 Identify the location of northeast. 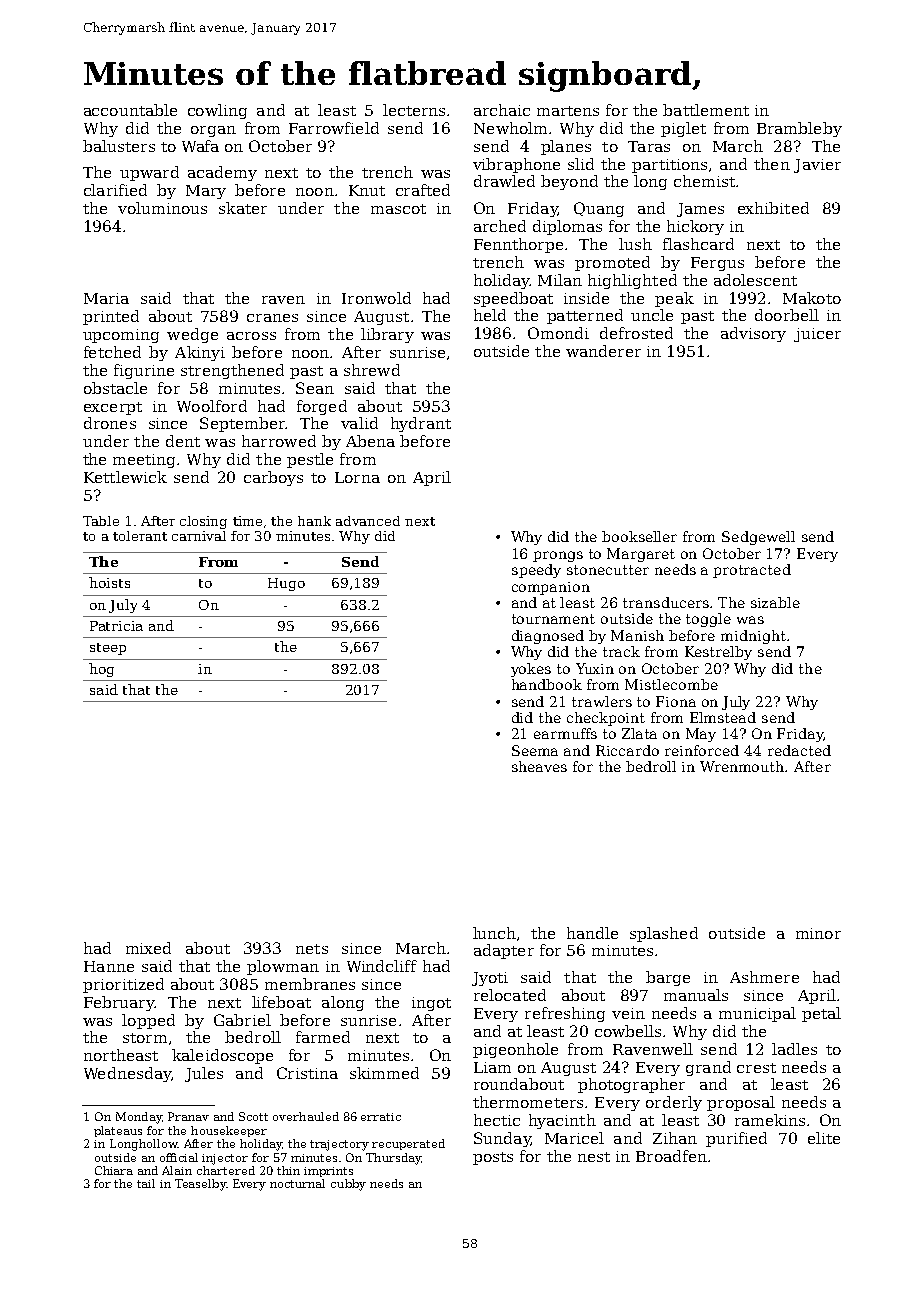
(121, 1055).
